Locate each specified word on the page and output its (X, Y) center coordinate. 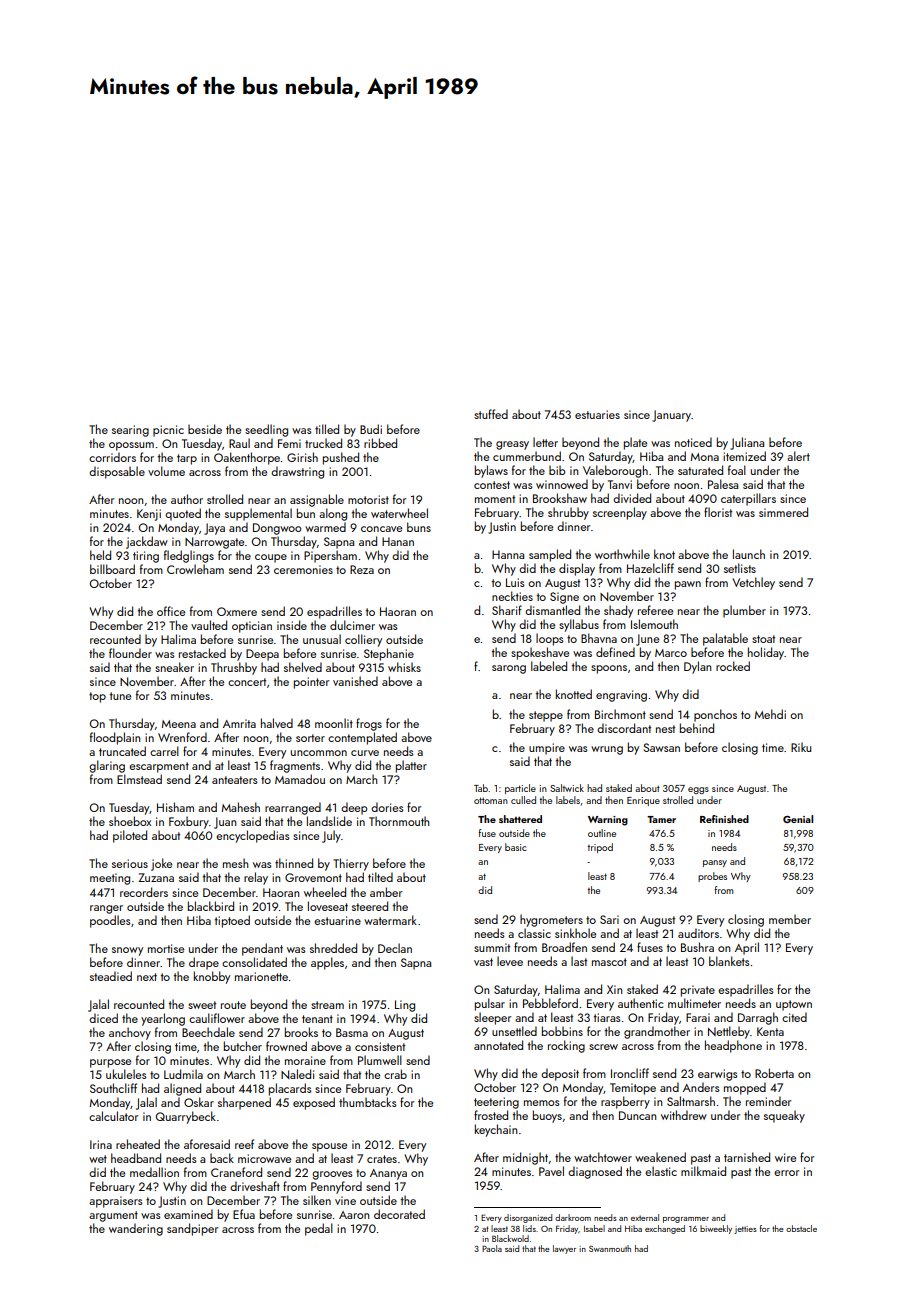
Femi (289, 443)
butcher (243, 1046)
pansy (715, 863)
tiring (146, 557)
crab (395, 1074)
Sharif (507, 610)
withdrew (684, 1115)
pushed (341, 458)
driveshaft (255, 1186)
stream (327, 1005)
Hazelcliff (650, 568)
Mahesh (241, 807)
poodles (110, 921)
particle (520, 789)
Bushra (697, 947)
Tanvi (620, 484)
